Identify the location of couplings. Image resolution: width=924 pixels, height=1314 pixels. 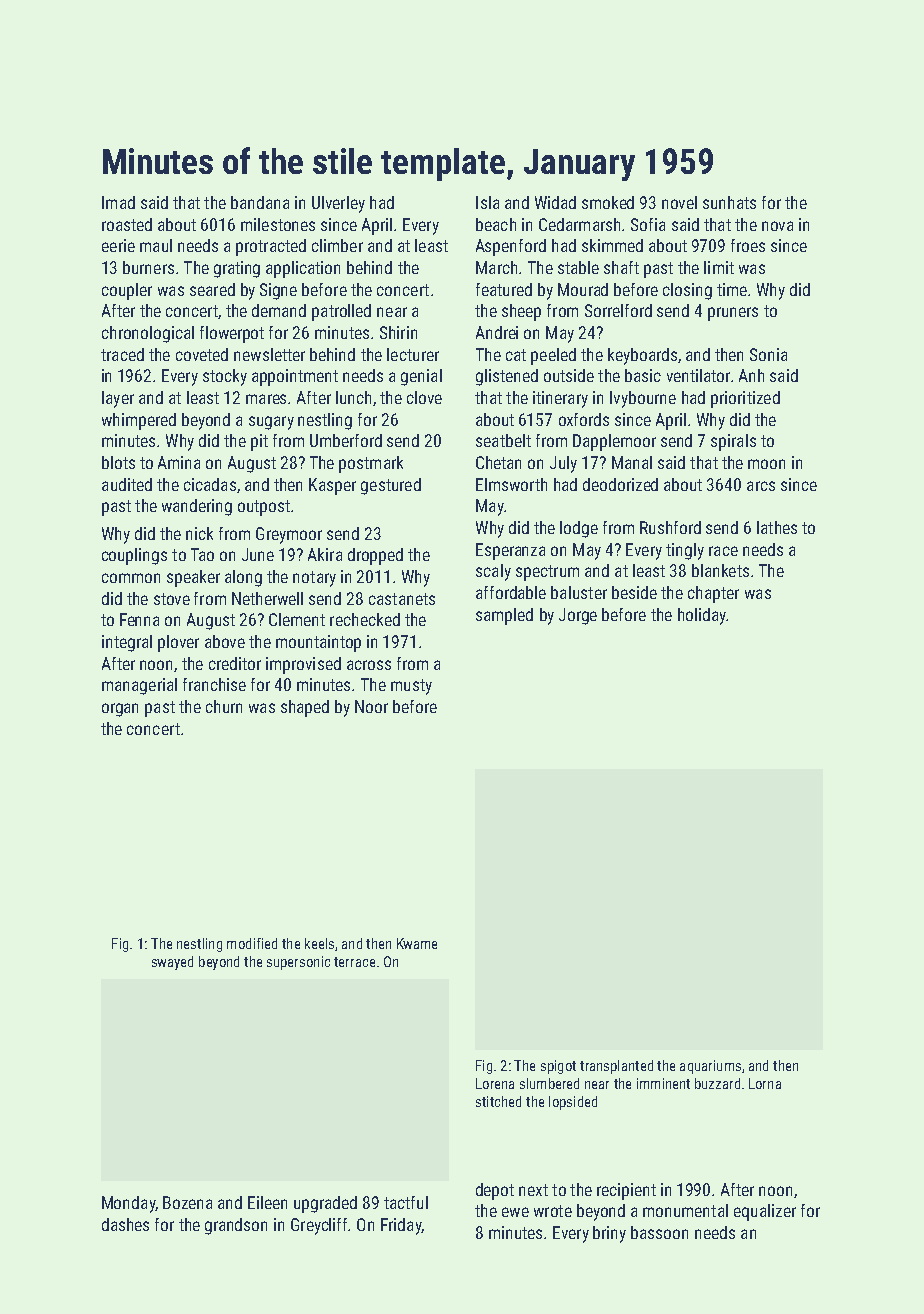
(134, 556).
